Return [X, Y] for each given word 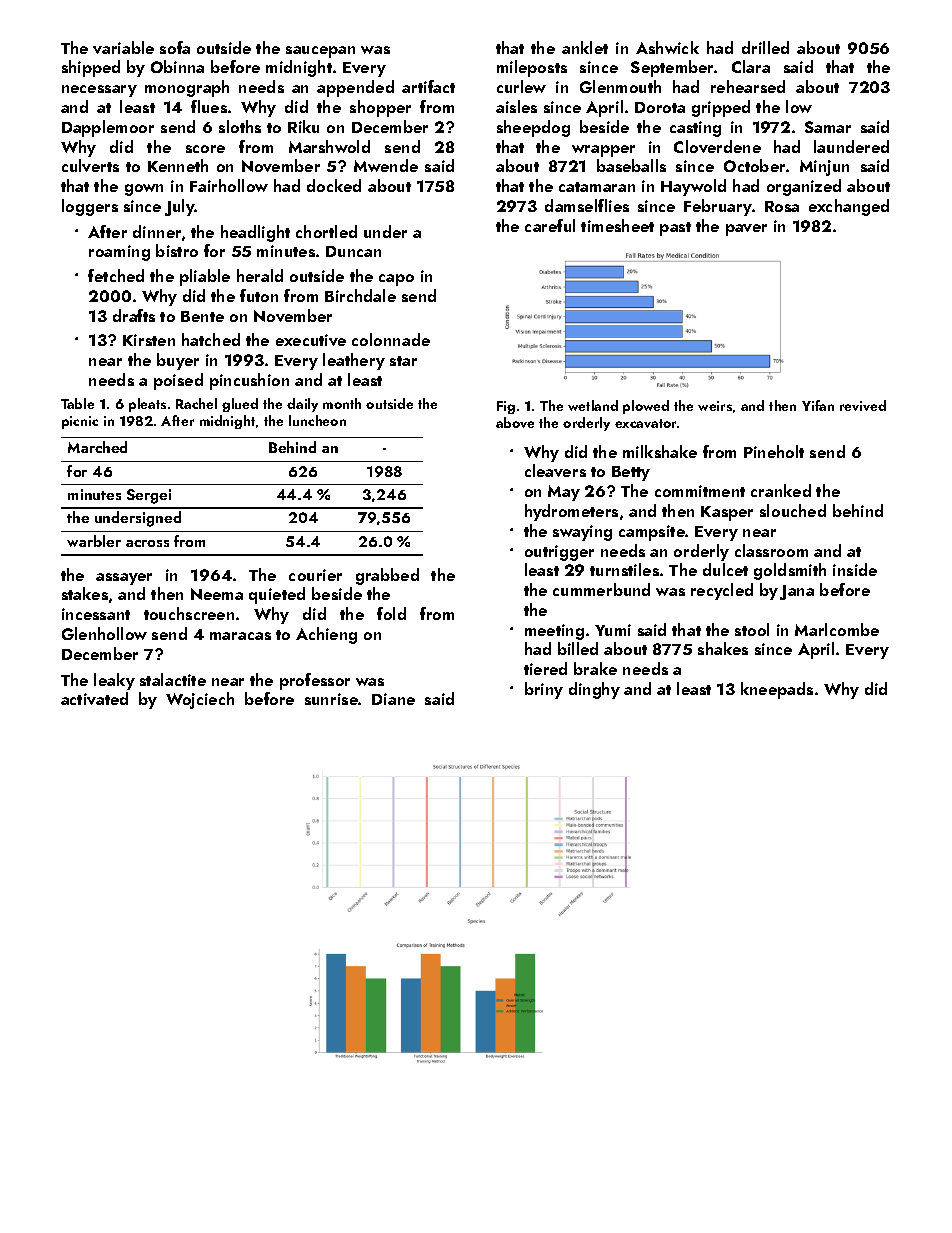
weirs [715, 406]
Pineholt [774, 451]
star [403, 361]
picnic [80, 422]
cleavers [555, 470]
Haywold [693, 187]
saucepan [320, 52]
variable [123, 47]
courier [315, 575]
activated [94, 698]
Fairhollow [229, 185]
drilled [765, 47]
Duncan [353, 251]
